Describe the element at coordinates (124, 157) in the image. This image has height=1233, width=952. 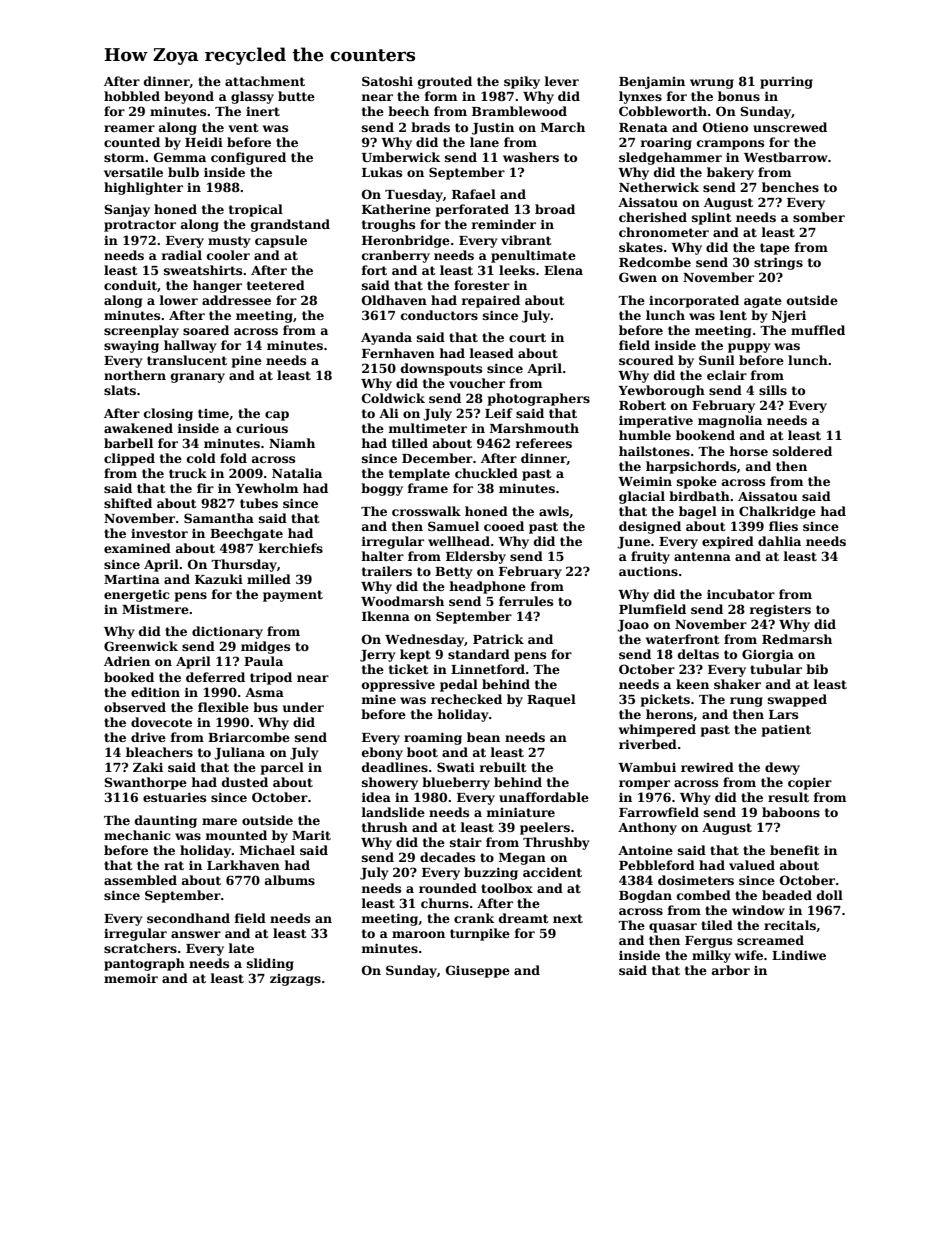
I see `storm` at that location.
